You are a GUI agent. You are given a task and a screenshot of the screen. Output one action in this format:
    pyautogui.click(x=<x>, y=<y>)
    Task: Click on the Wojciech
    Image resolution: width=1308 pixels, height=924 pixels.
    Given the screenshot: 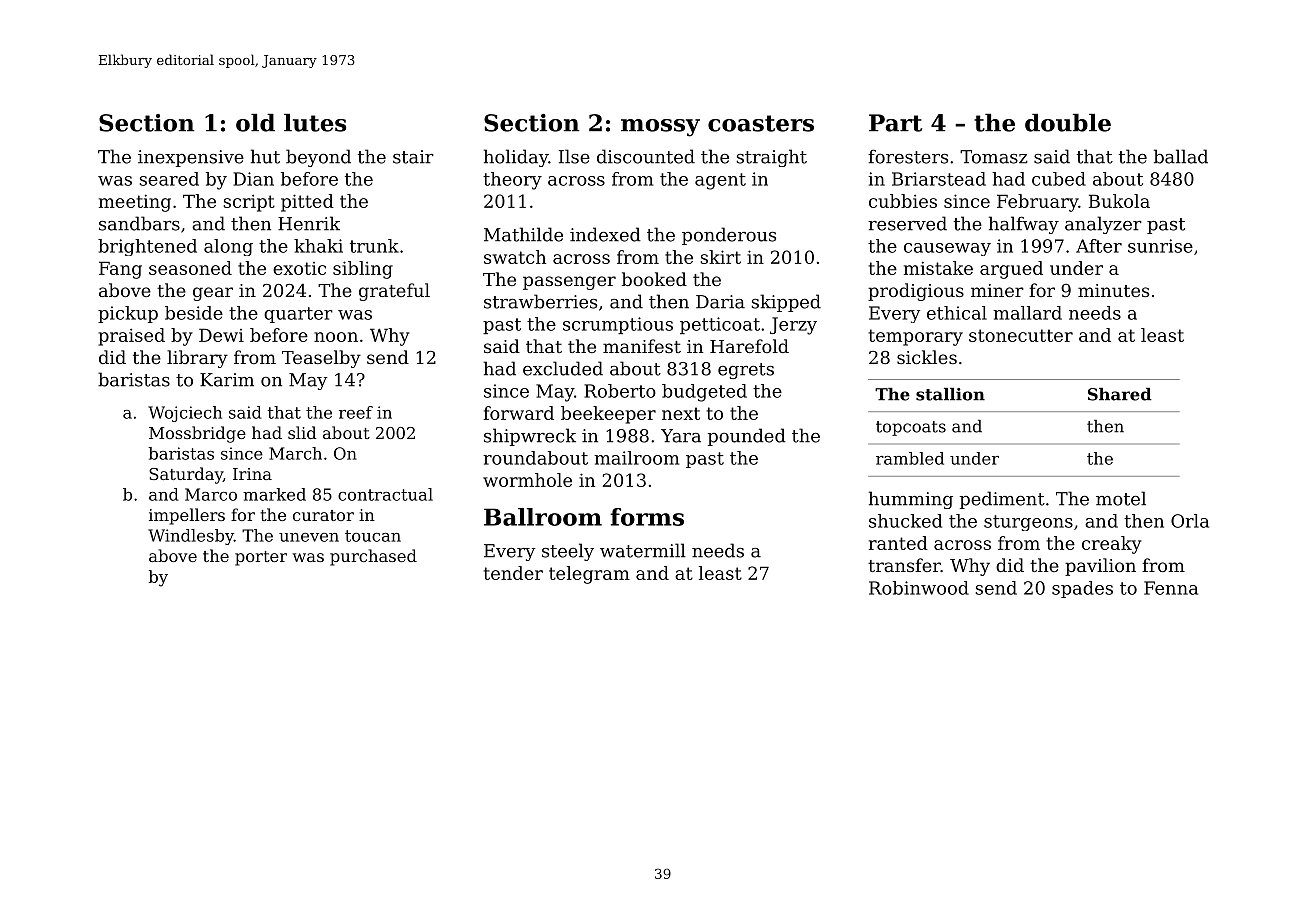 What is the action you would take?
    pyautogui.click(x=185, y=414)
